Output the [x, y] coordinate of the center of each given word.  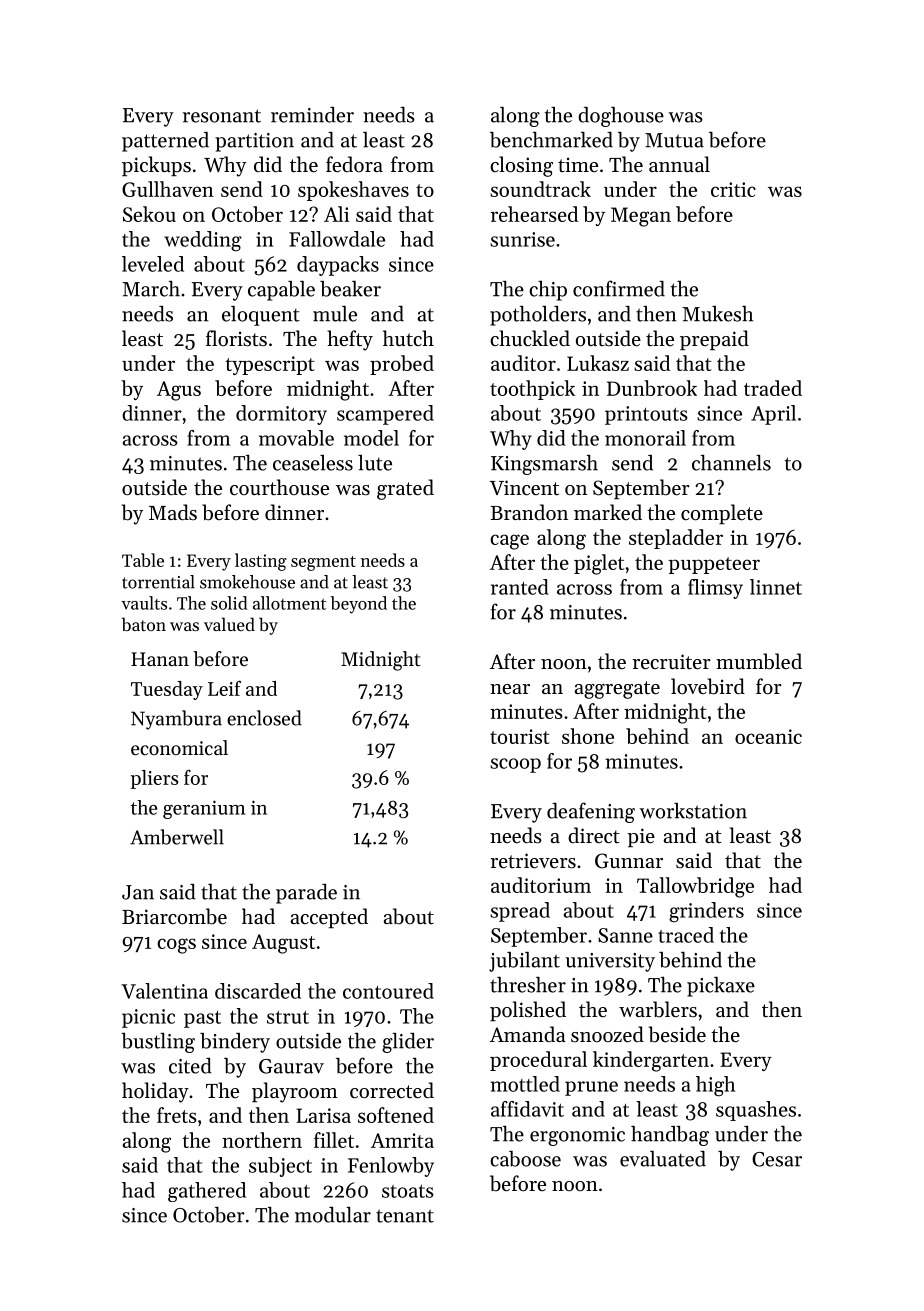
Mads [173, 512]
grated [405, 489]
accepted [329, 918]
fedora [354, 164]
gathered [207, 1192]
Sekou [149, 214]
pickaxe [721, 987]
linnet [776, 587]
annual [679, 164]
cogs [176, 946]
